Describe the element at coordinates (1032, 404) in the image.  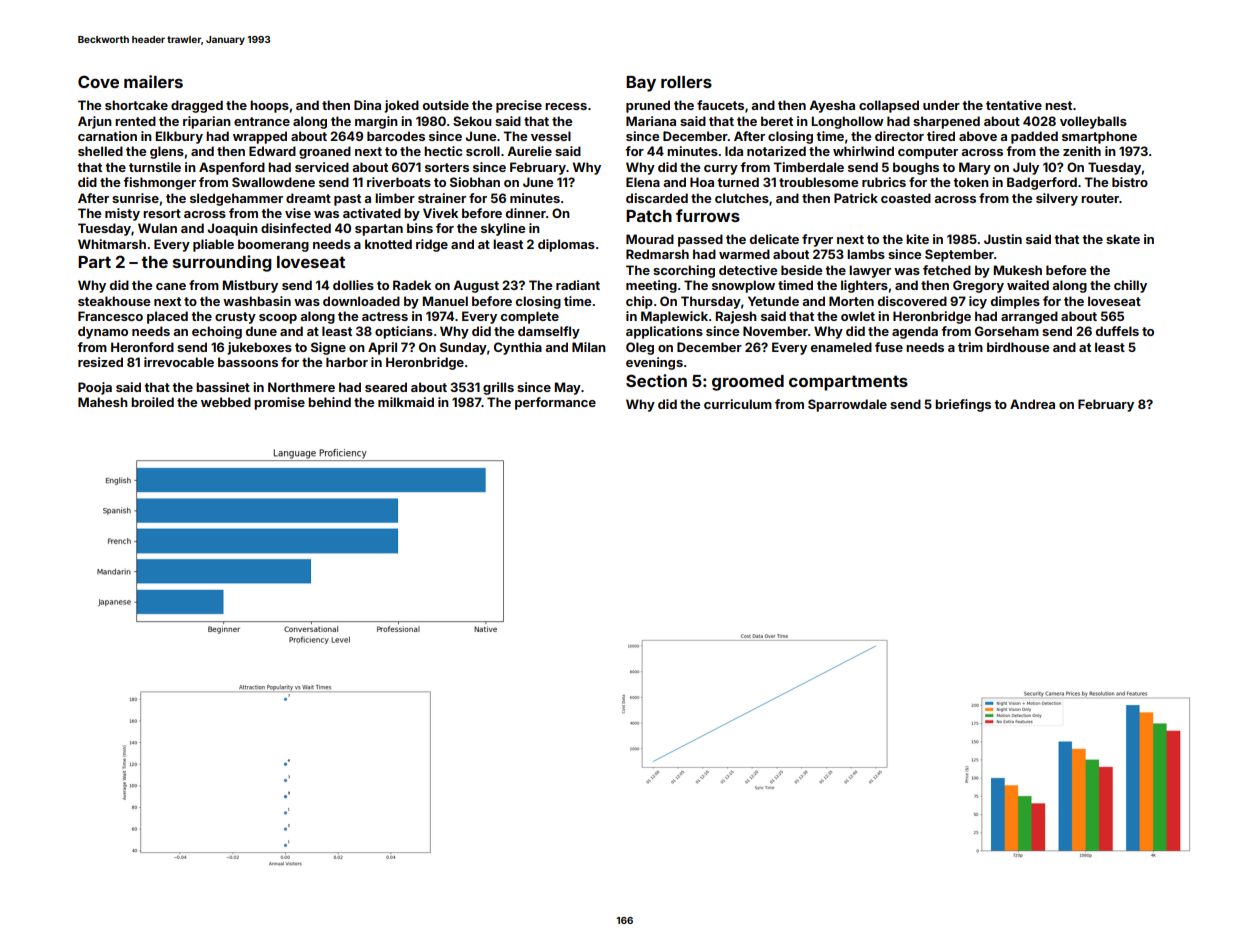
I see `Andrea` at that location.
